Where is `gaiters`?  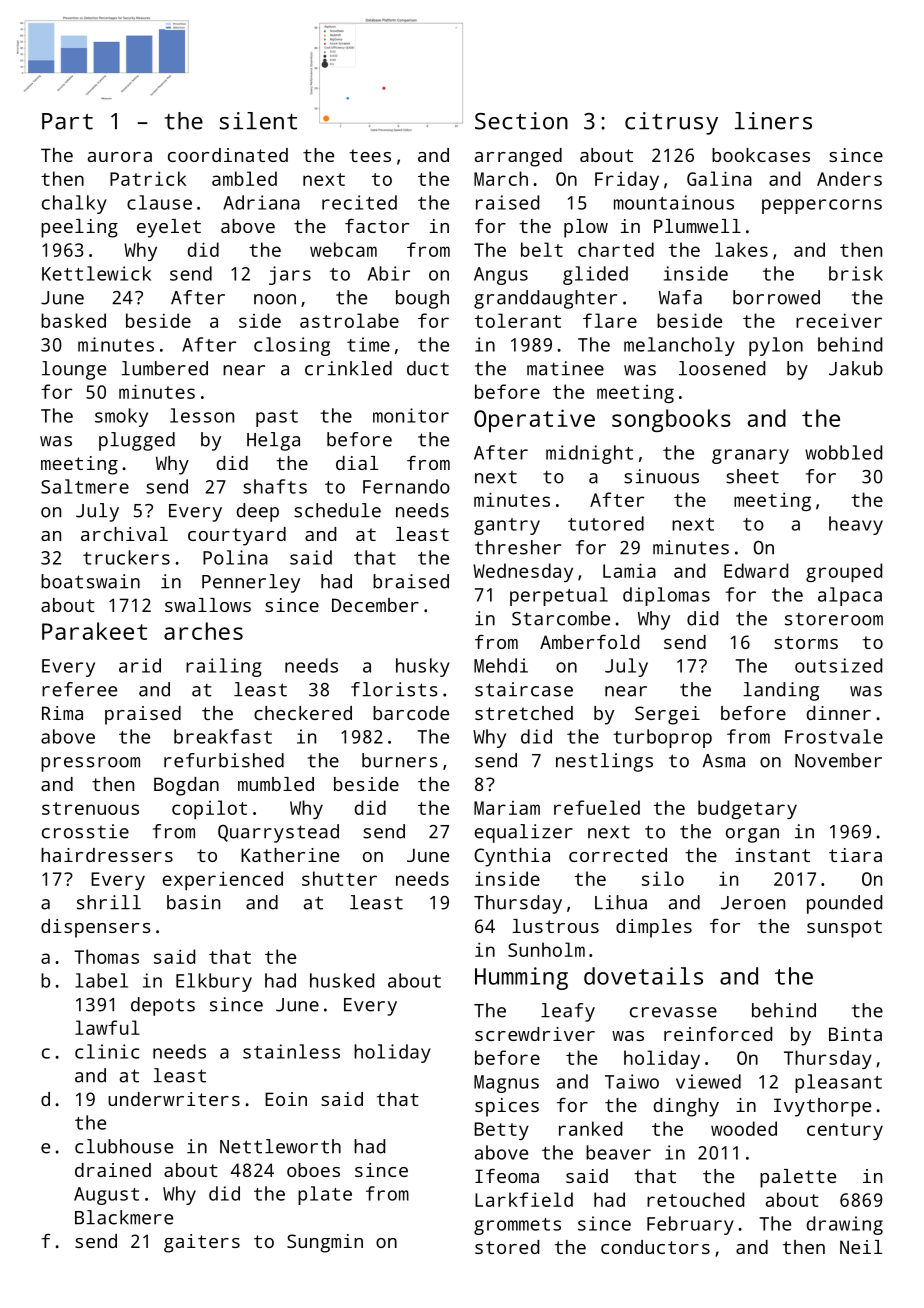 gaiters is located at coordinates (202, 1243).
